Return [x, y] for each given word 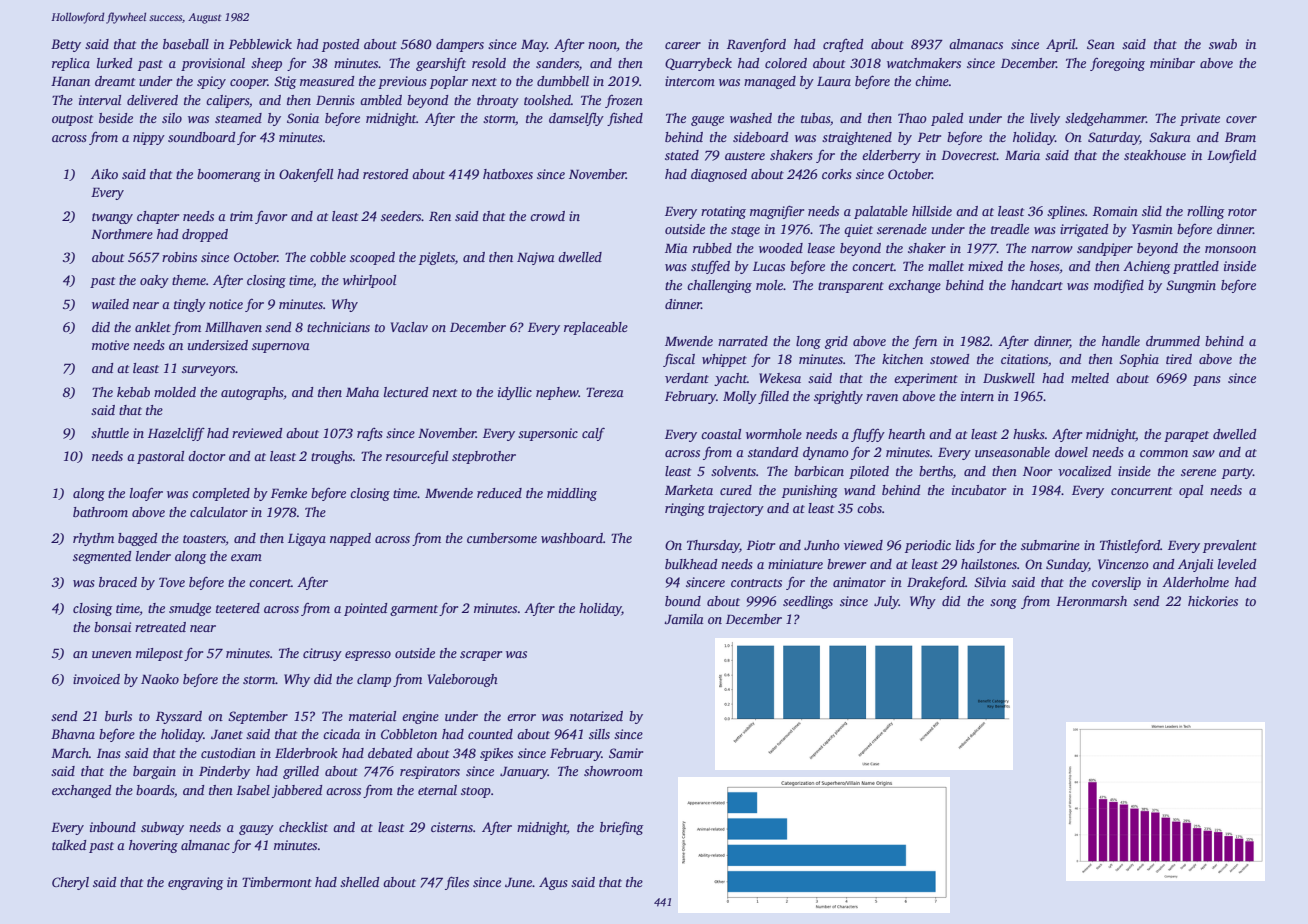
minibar [1172, 63]
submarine [1050, 545]
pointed [366, 609]
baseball [186, 44]
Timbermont [277, 882]
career [683, 45]
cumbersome [502, 538]
